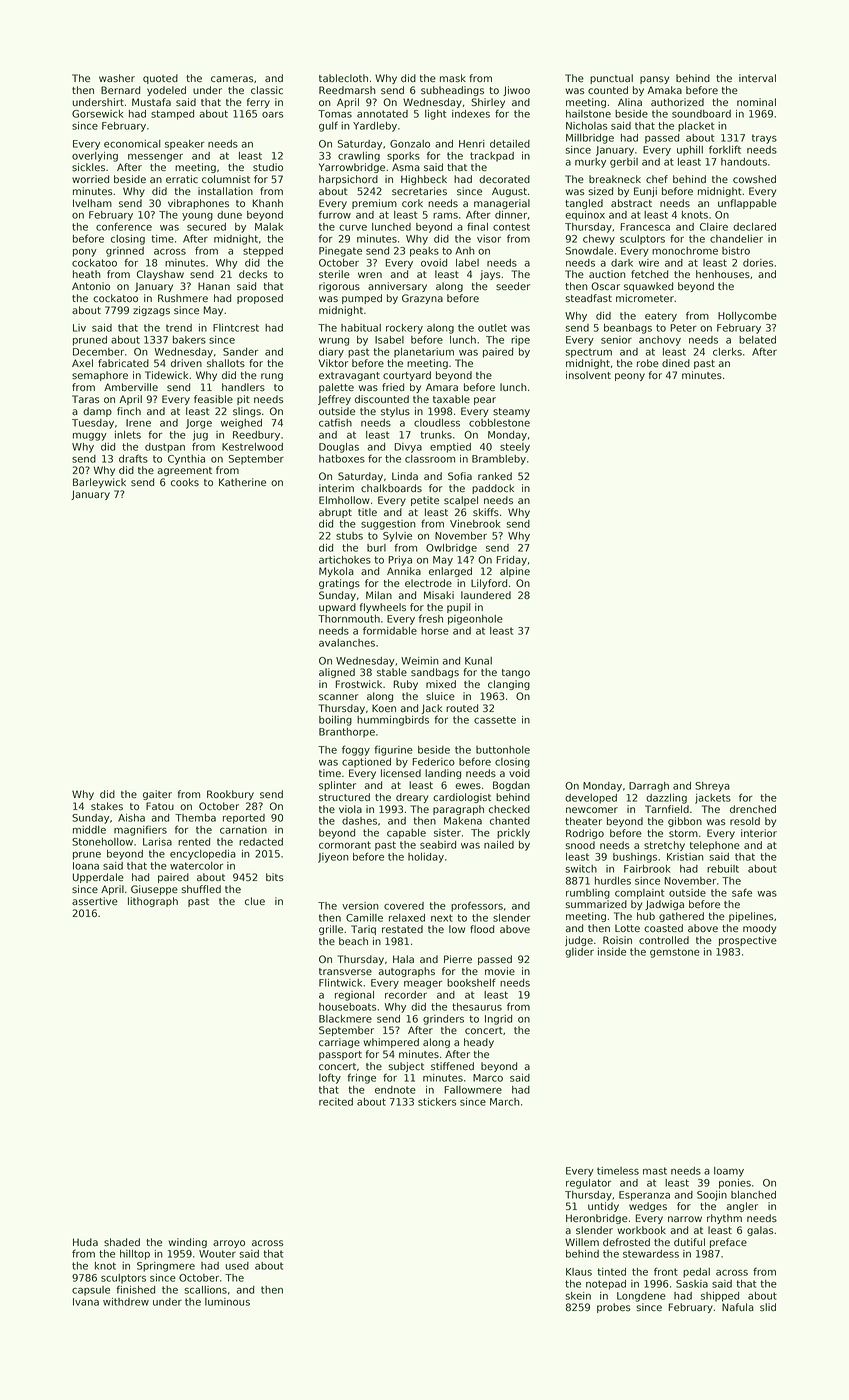  I want to click on tablecloth, so click(343, 78).
